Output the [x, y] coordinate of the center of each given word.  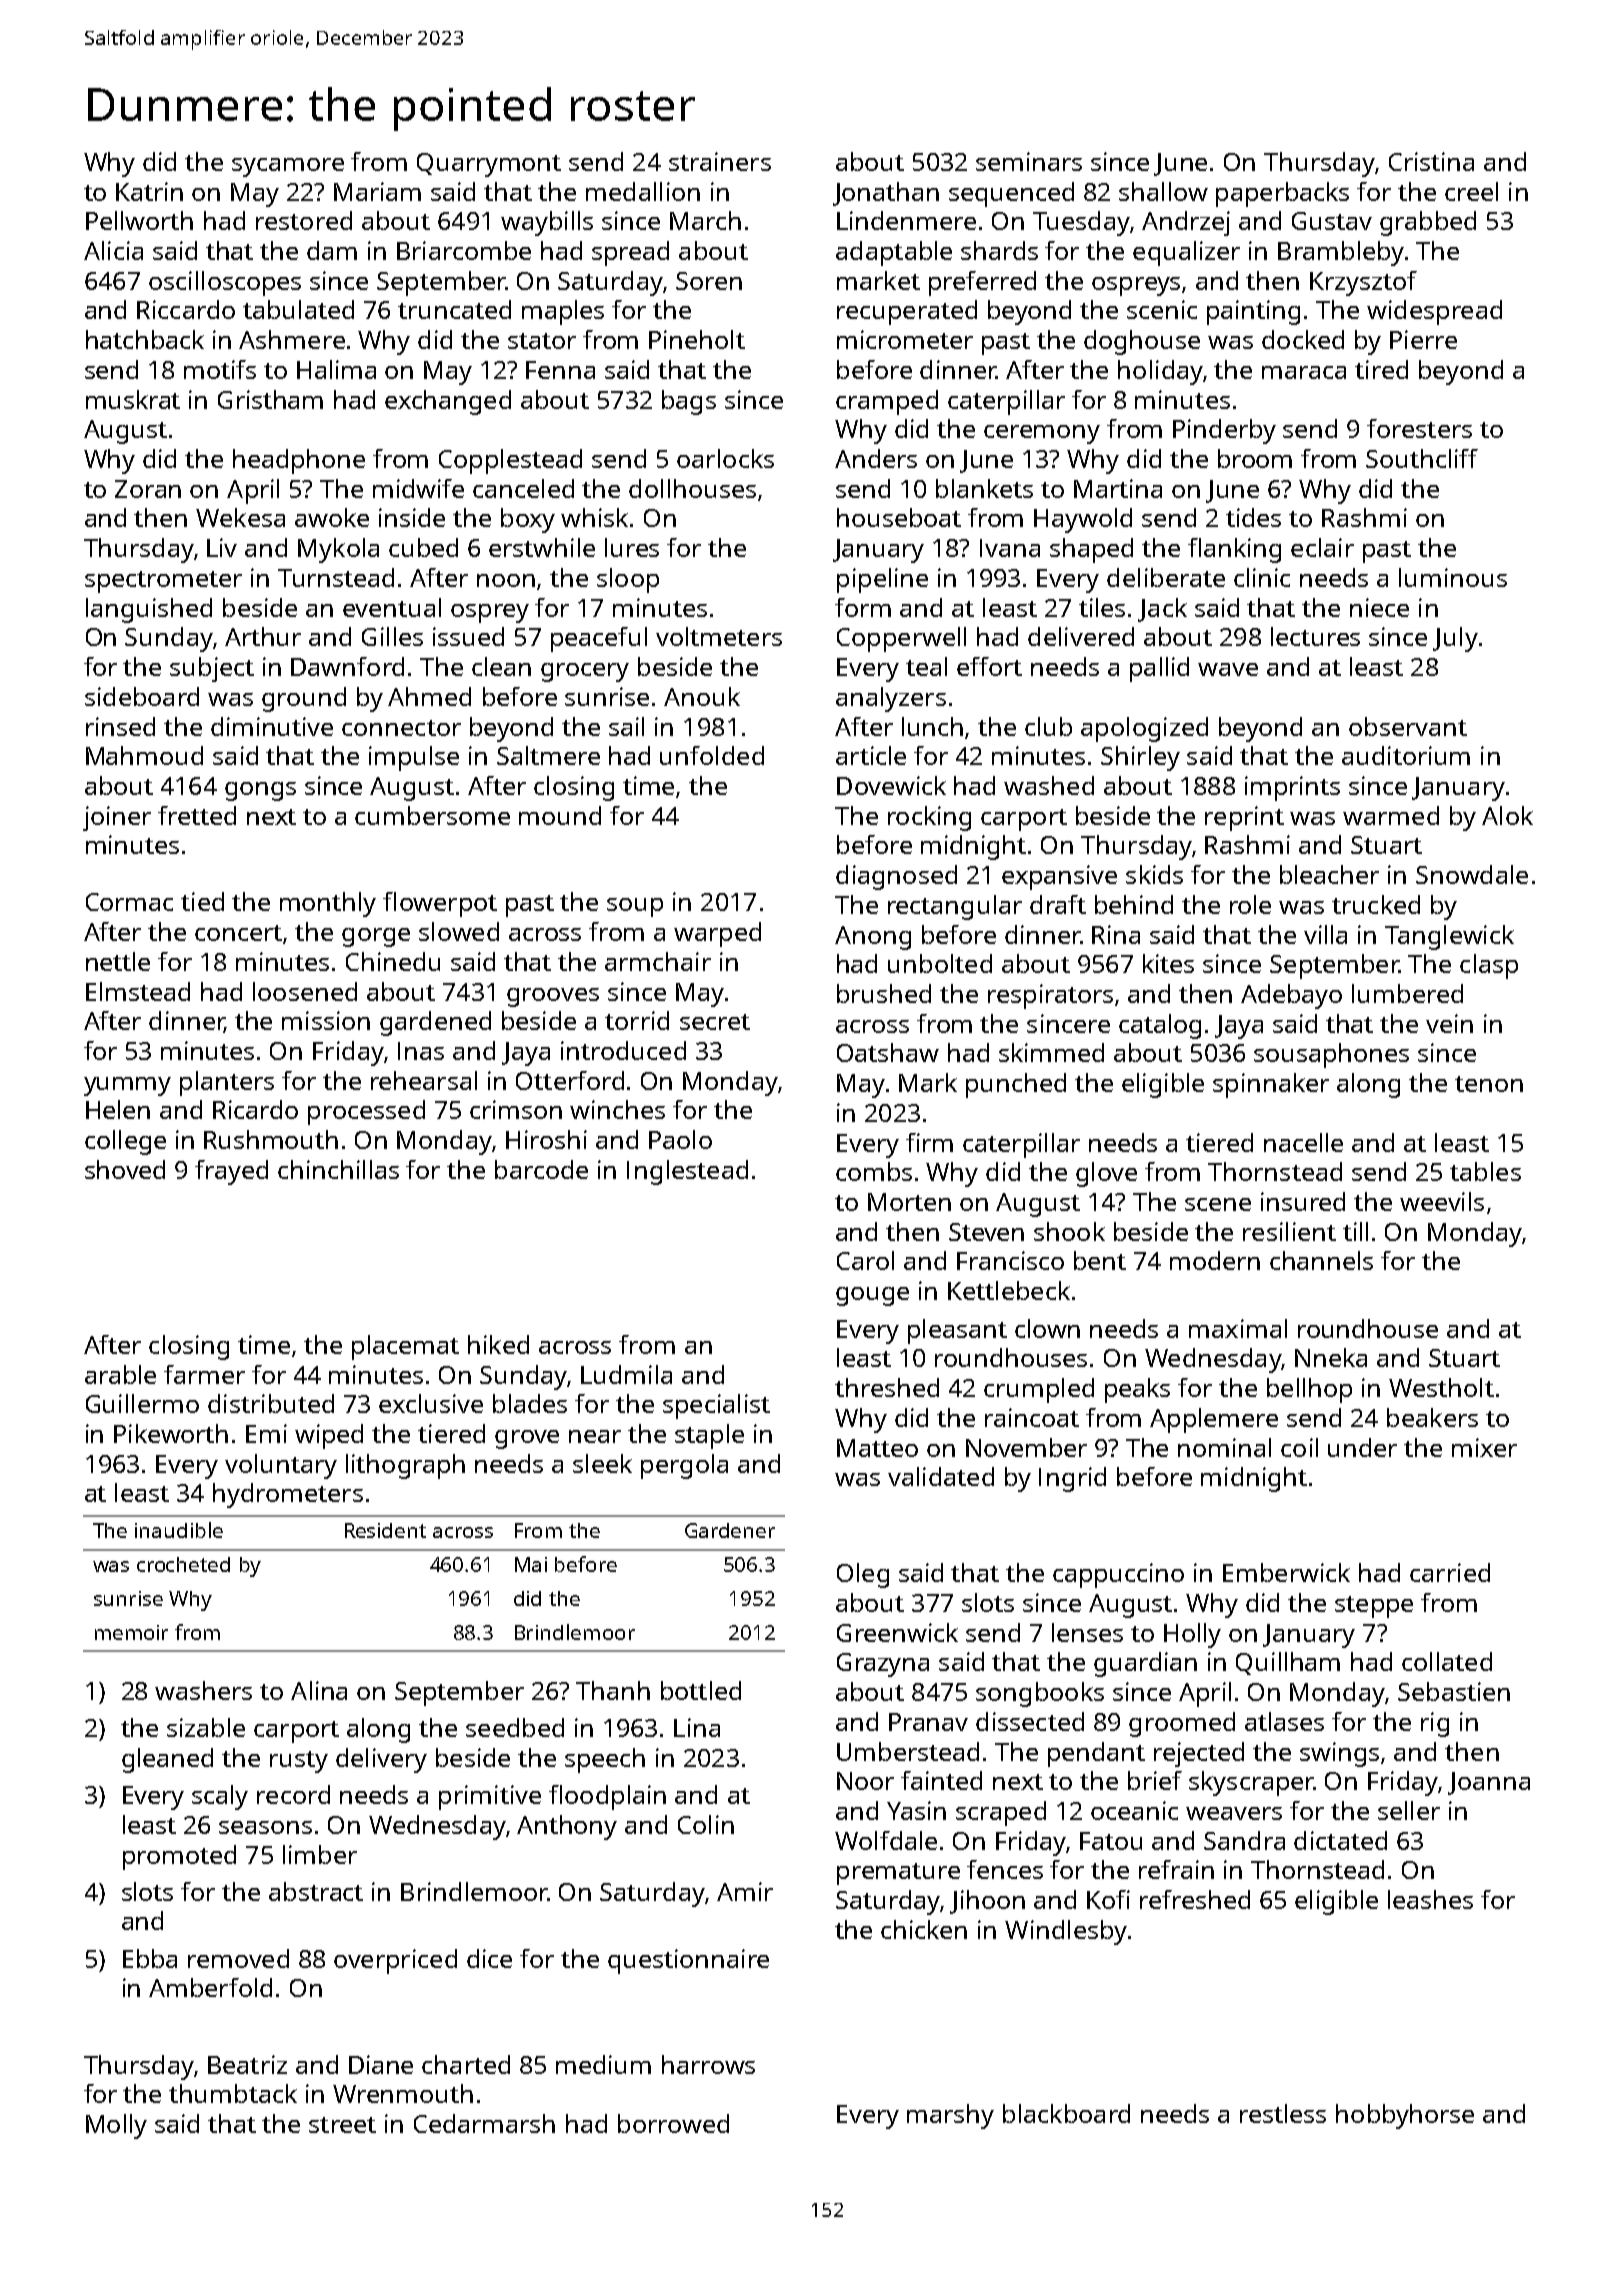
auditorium [1406, 755]
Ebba [150, 1958]
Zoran [148, 489]
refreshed [1195, 1899]
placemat [405, 1347]
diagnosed [896, 877]
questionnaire [688, 1961]
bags [689, 402]
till [1355, 1231]
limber [320, 1854]
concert [238, 933]
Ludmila [626, 1374]
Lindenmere [906, 220]
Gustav [1332, 221]
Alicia [113, 250]
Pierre [1423, 339]
